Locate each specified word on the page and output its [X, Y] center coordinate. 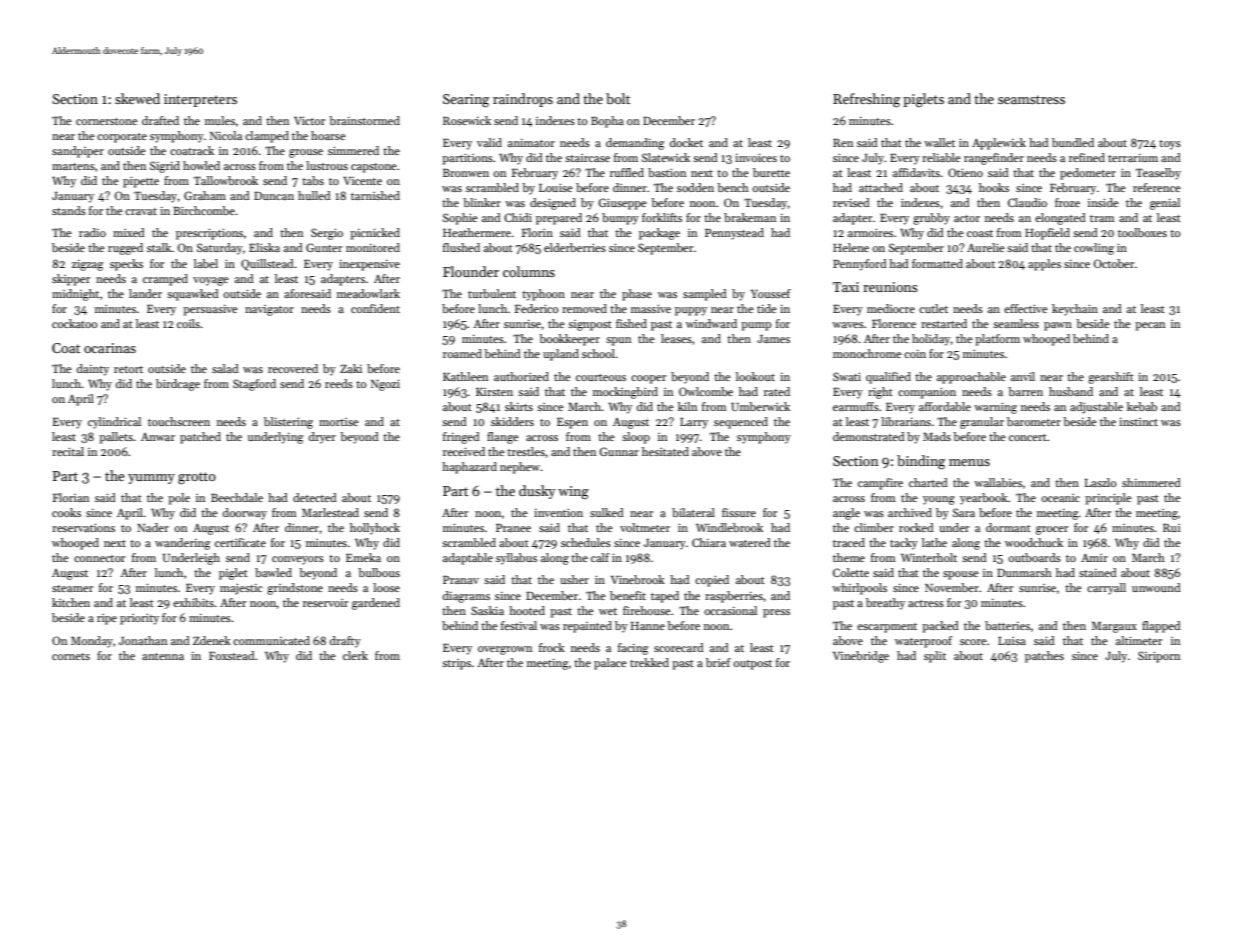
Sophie [460, 219]
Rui [1172, 528]
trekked [649, 662]
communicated [271, 640]
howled [201, 165]
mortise [339, 422]
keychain [1075, 310]
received [464, 451]
